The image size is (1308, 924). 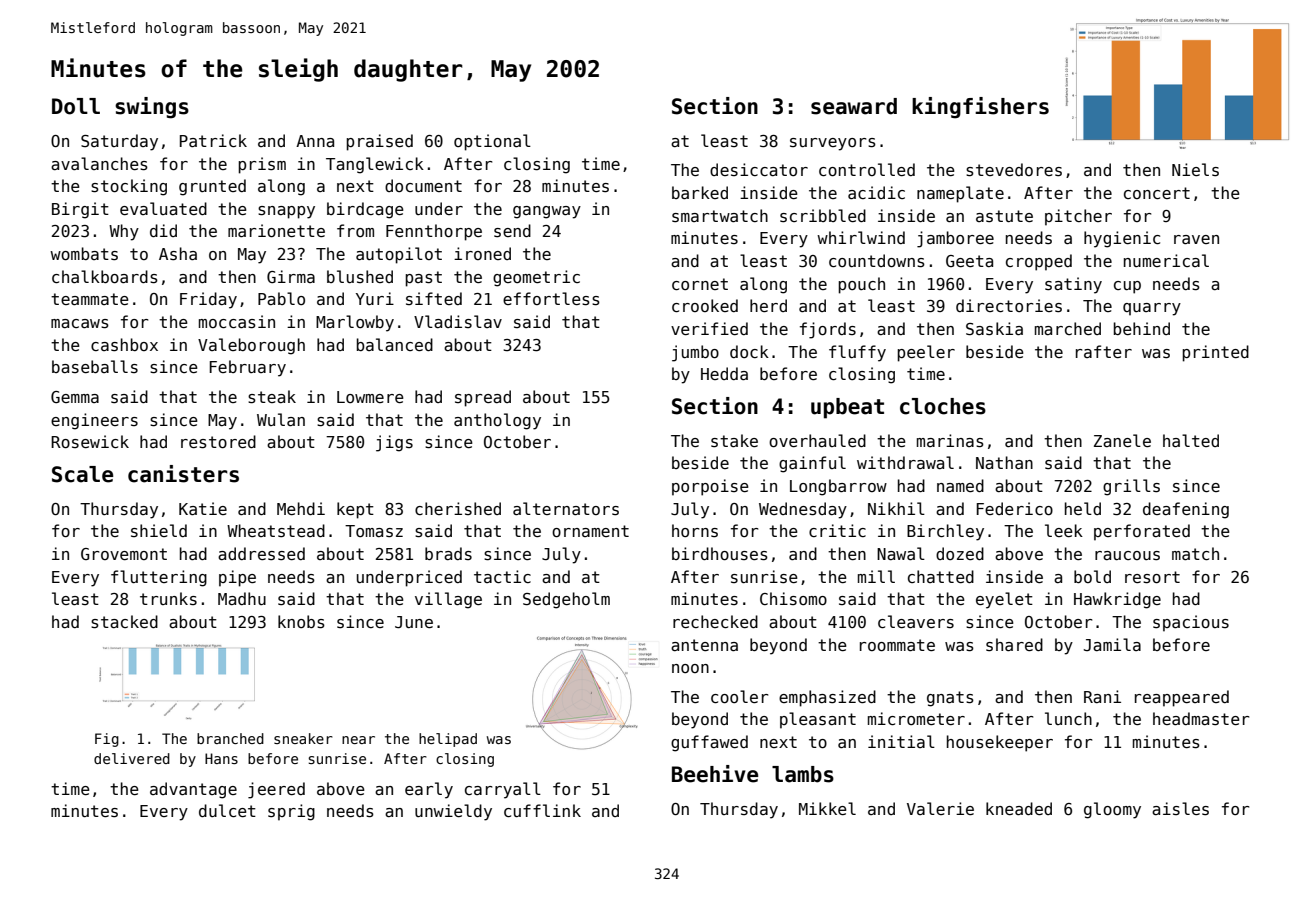 I want to click on optional, so click(x=492, y=142).
